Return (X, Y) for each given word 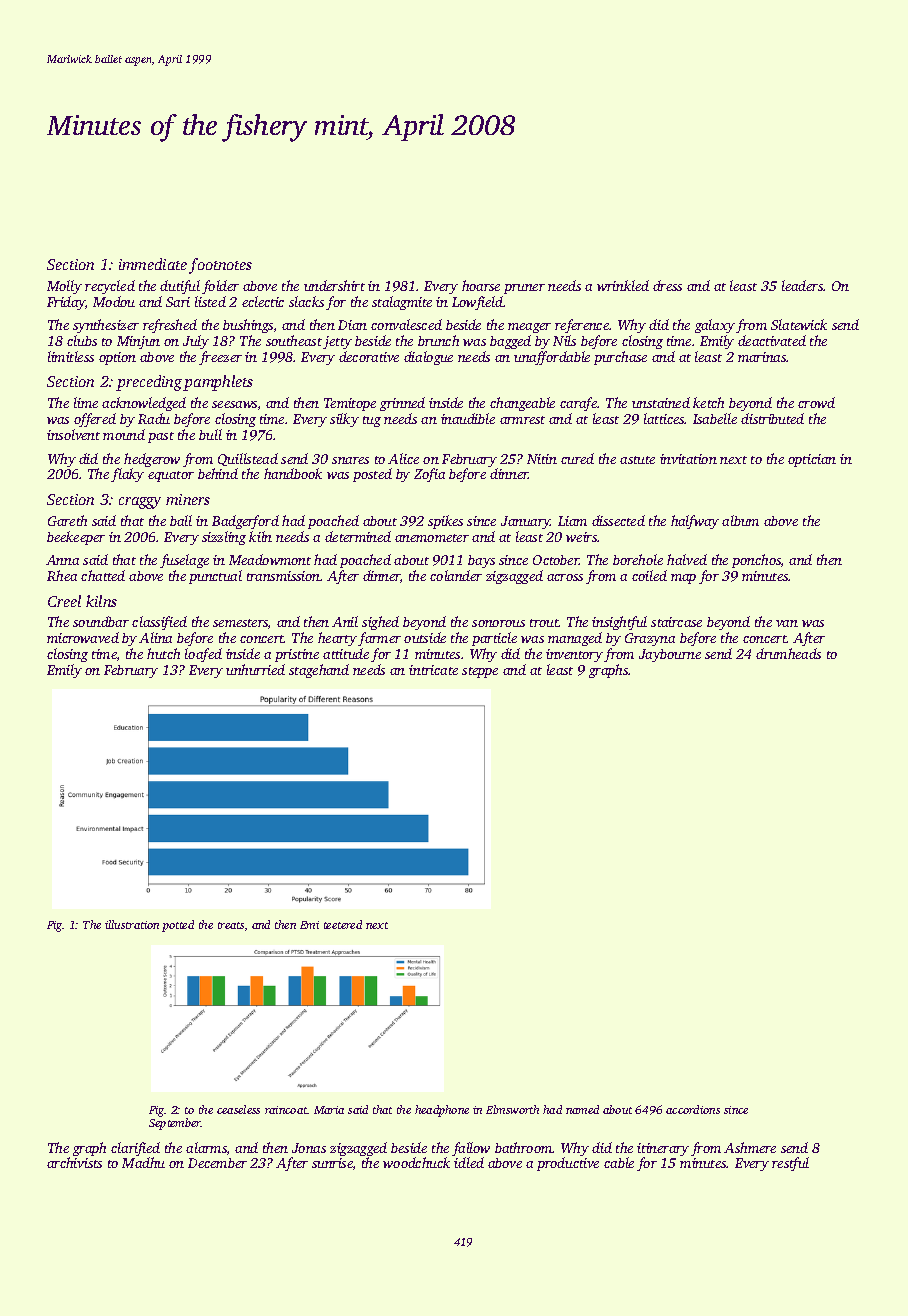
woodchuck (416, 1162)
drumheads (788, 653)
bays (481, 561)
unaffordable (552, 358)
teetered (343, 924)
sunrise (332, 1163)
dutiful (180, 287)
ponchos (756, 561)
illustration (132, 924)
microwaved (83, 637)
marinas (762, 357)
